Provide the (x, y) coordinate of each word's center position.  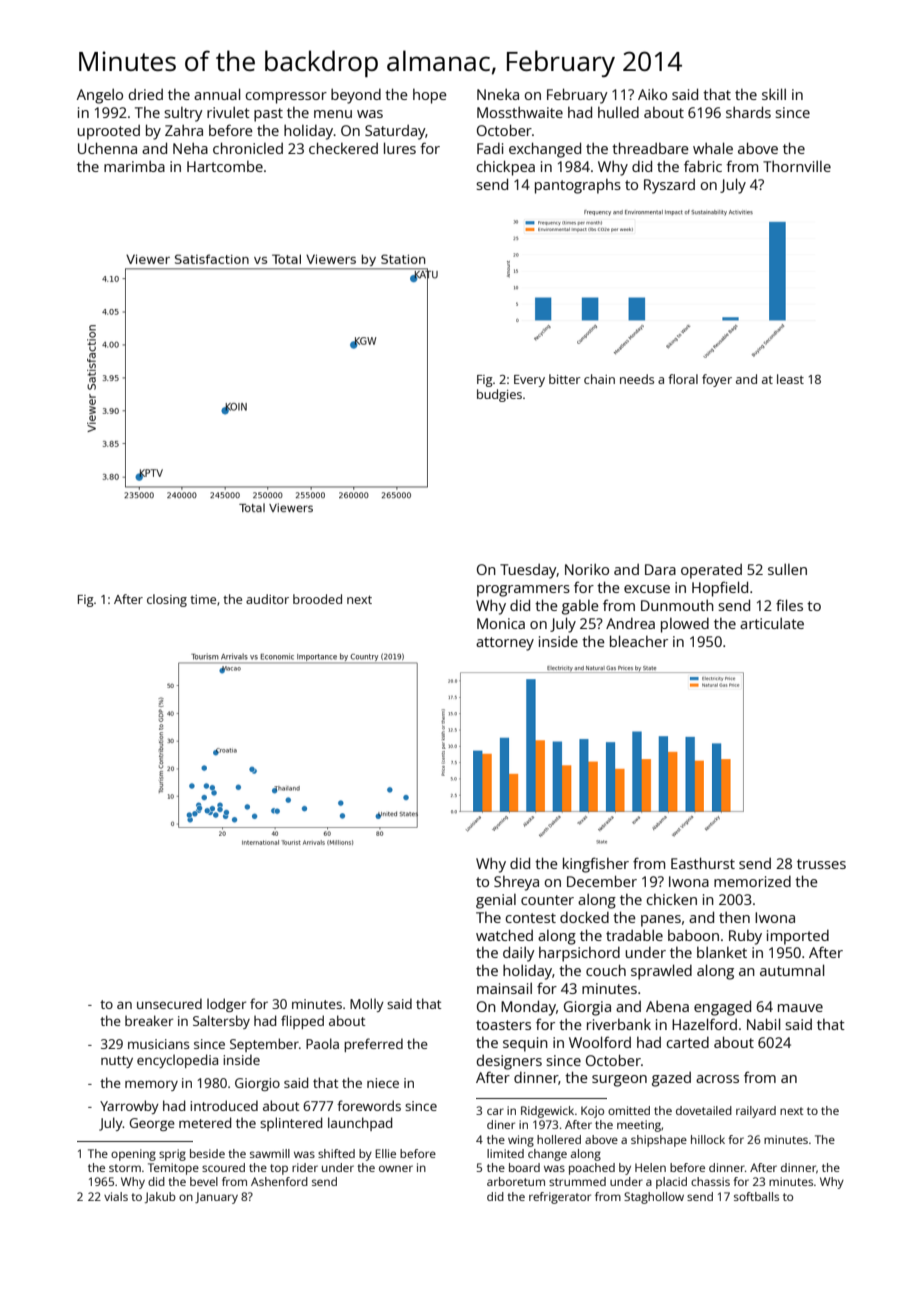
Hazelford (704, 1024)
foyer (717, 380)
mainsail (504, 988)
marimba (134, 166)
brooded (317, 599)
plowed (685, 625)
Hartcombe (225, 166)
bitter (565, 379)
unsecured (169, 1003)
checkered (343, 148)
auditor (267, 599)
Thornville (797, 166)
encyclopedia (177, 1061)
